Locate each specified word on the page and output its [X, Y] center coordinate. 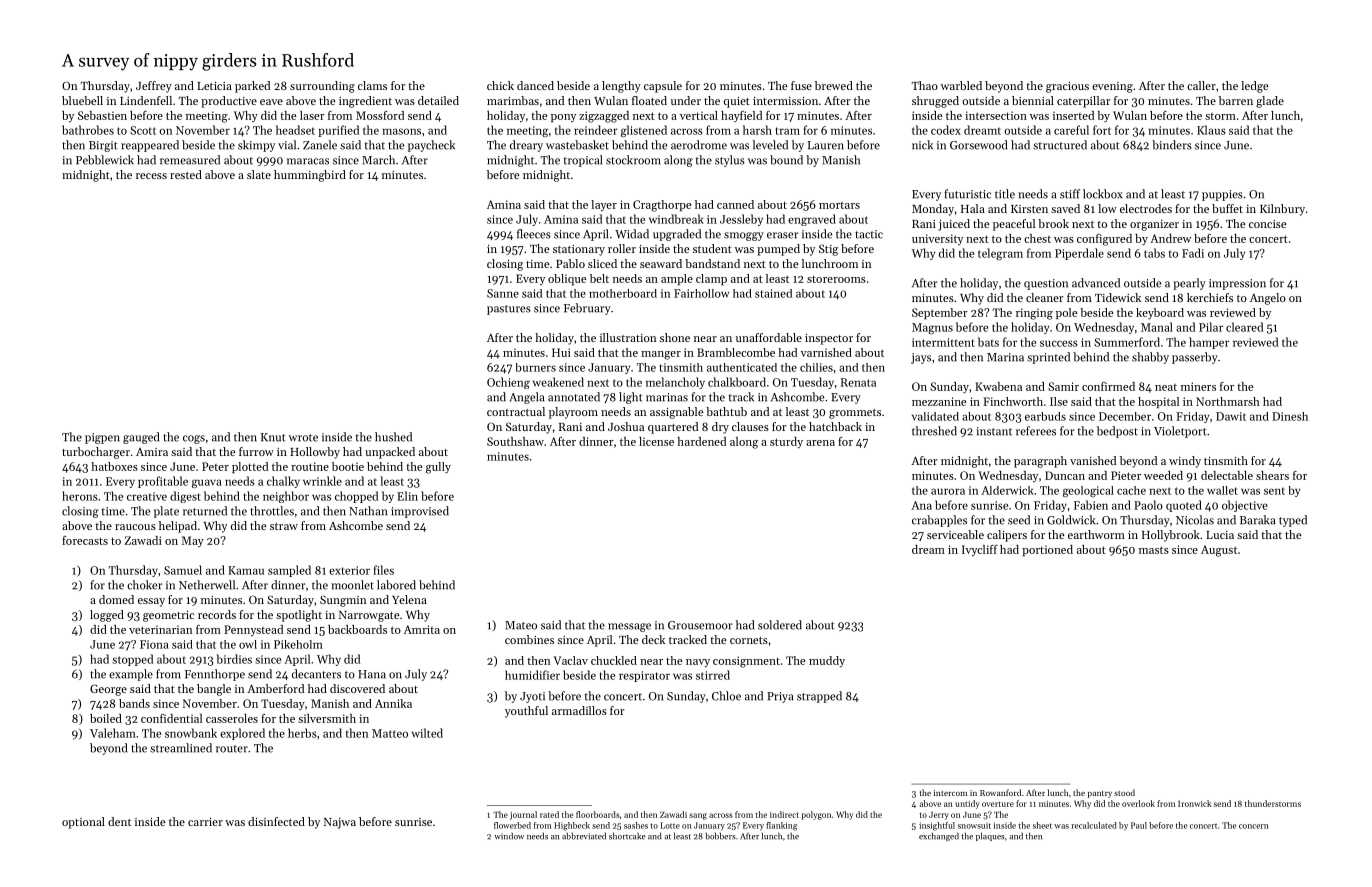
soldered [780, 625]
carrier [205, 822]
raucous [135, 527]
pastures [509, 310]
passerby [1195, 358]
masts [1154, 550]
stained [773, 293]
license [656, 441]
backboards [357, 629]
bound [786, 160]
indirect [784, 814]
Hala [973, 208]
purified [338, 131]
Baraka [1258, 520]
